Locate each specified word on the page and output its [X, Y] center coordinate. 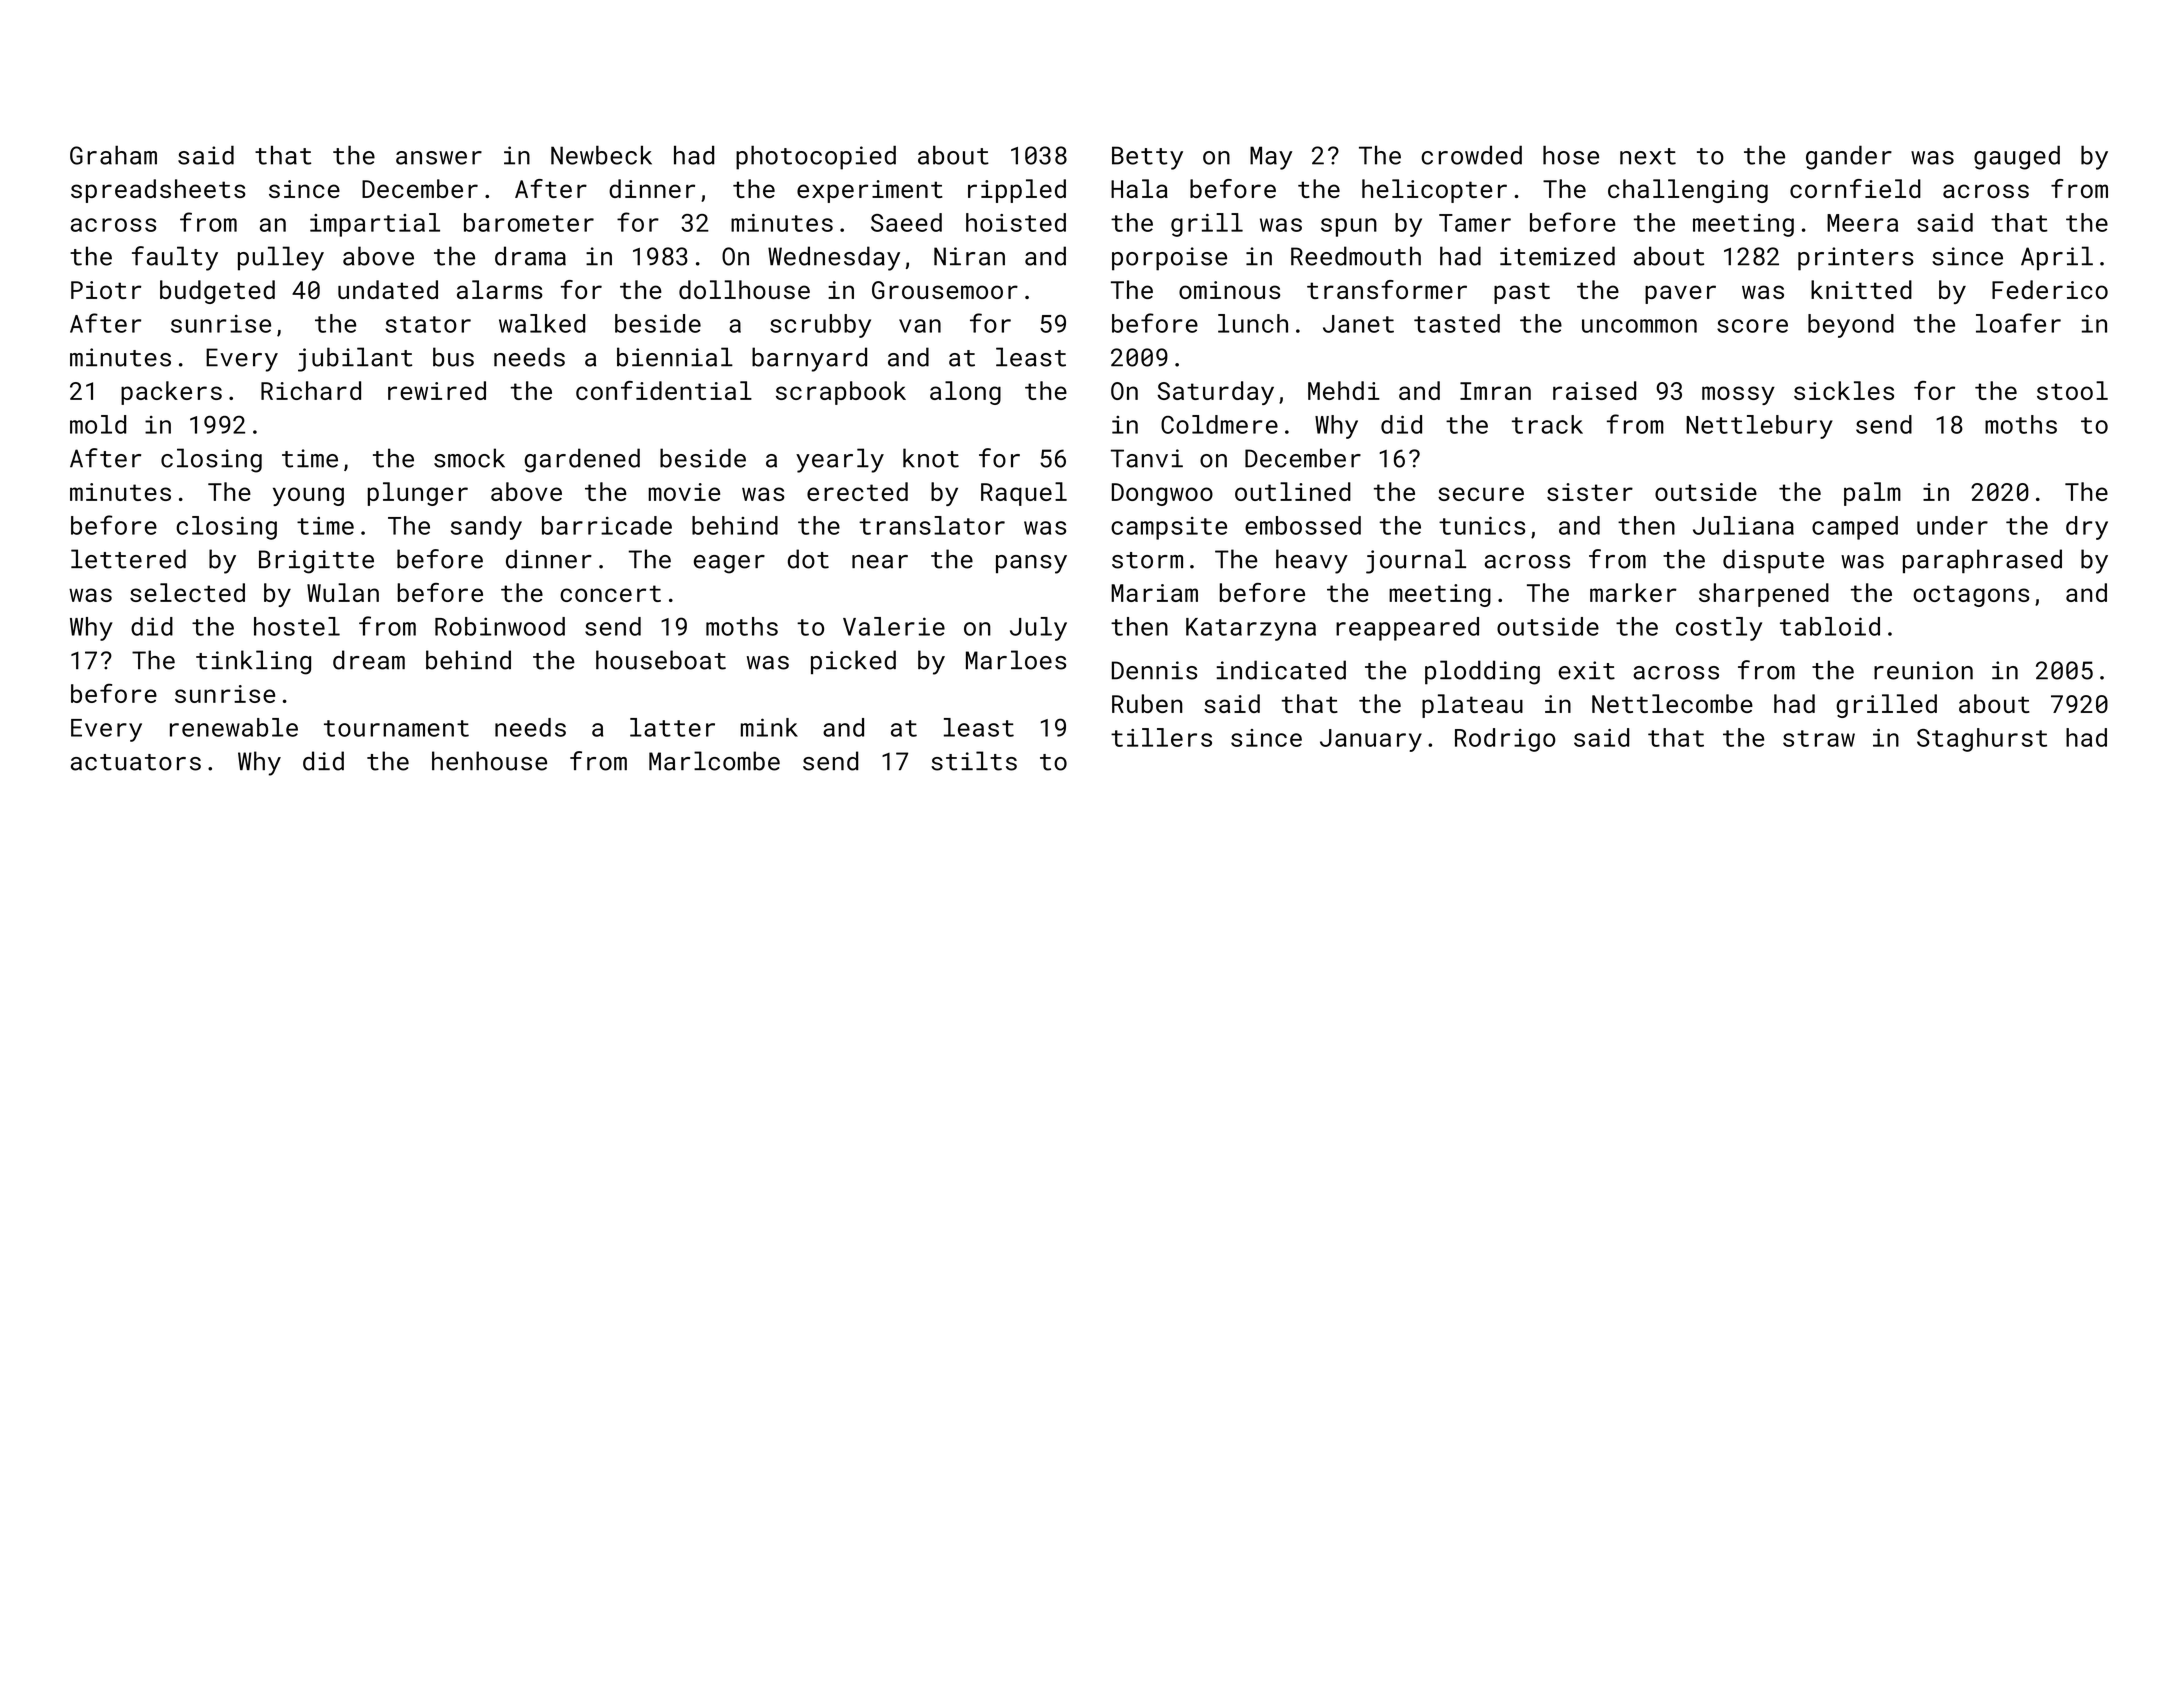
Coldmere [1219, 424]
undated [388, 289]
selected [187, 592]
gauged [2017, 157]
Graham [113, 155]
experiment [870, 191]
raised [1594, 390]
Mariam [1154, 593]
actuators [136, 762]
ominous [1229, 290]
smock [469, 458]
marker [1633, 592]
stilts [974, 761]
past [1522, 293]
